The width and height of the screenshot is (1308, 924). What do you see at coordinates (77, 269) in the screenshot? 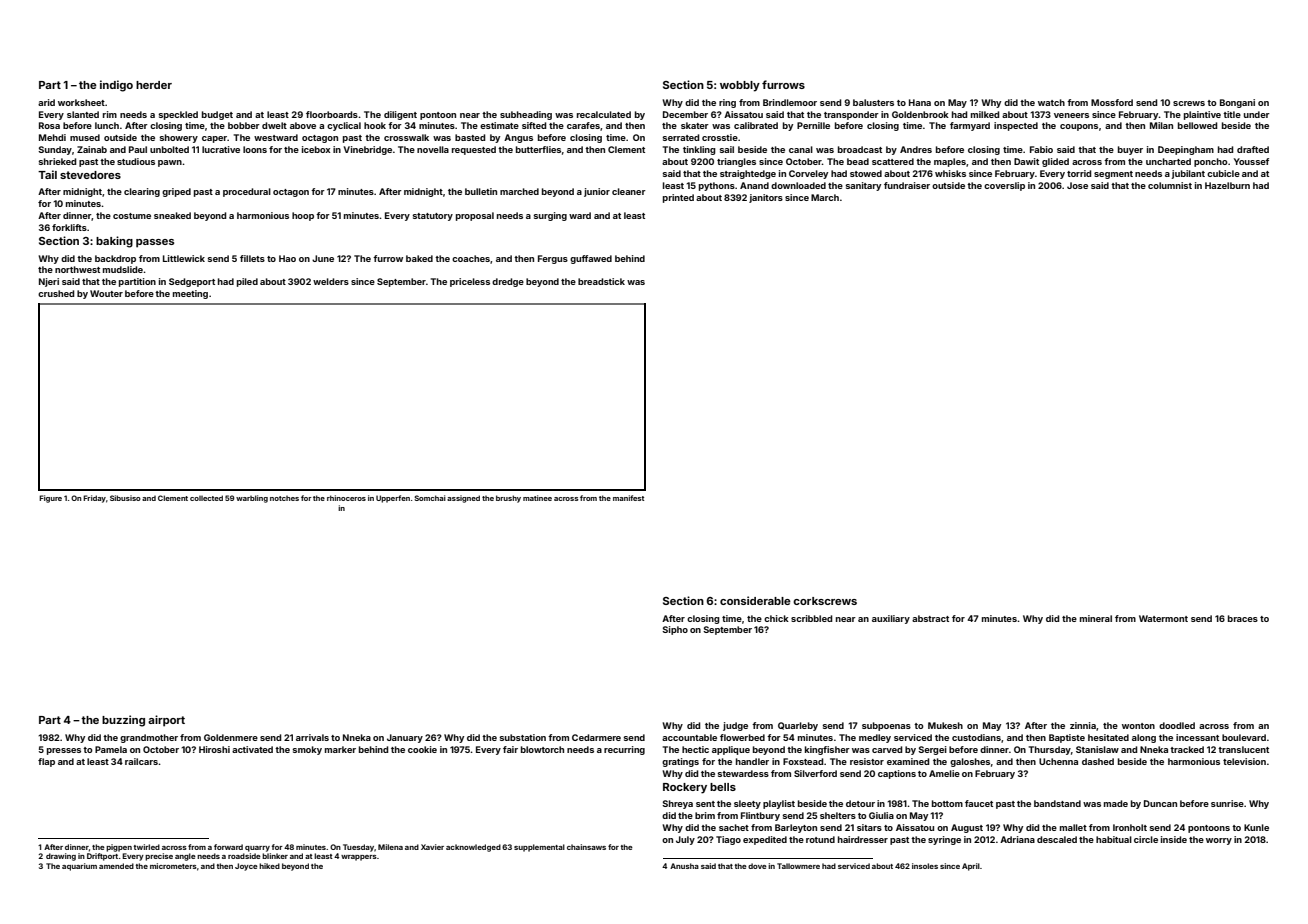
I see `northwest` at bounding box center [77, 269].
